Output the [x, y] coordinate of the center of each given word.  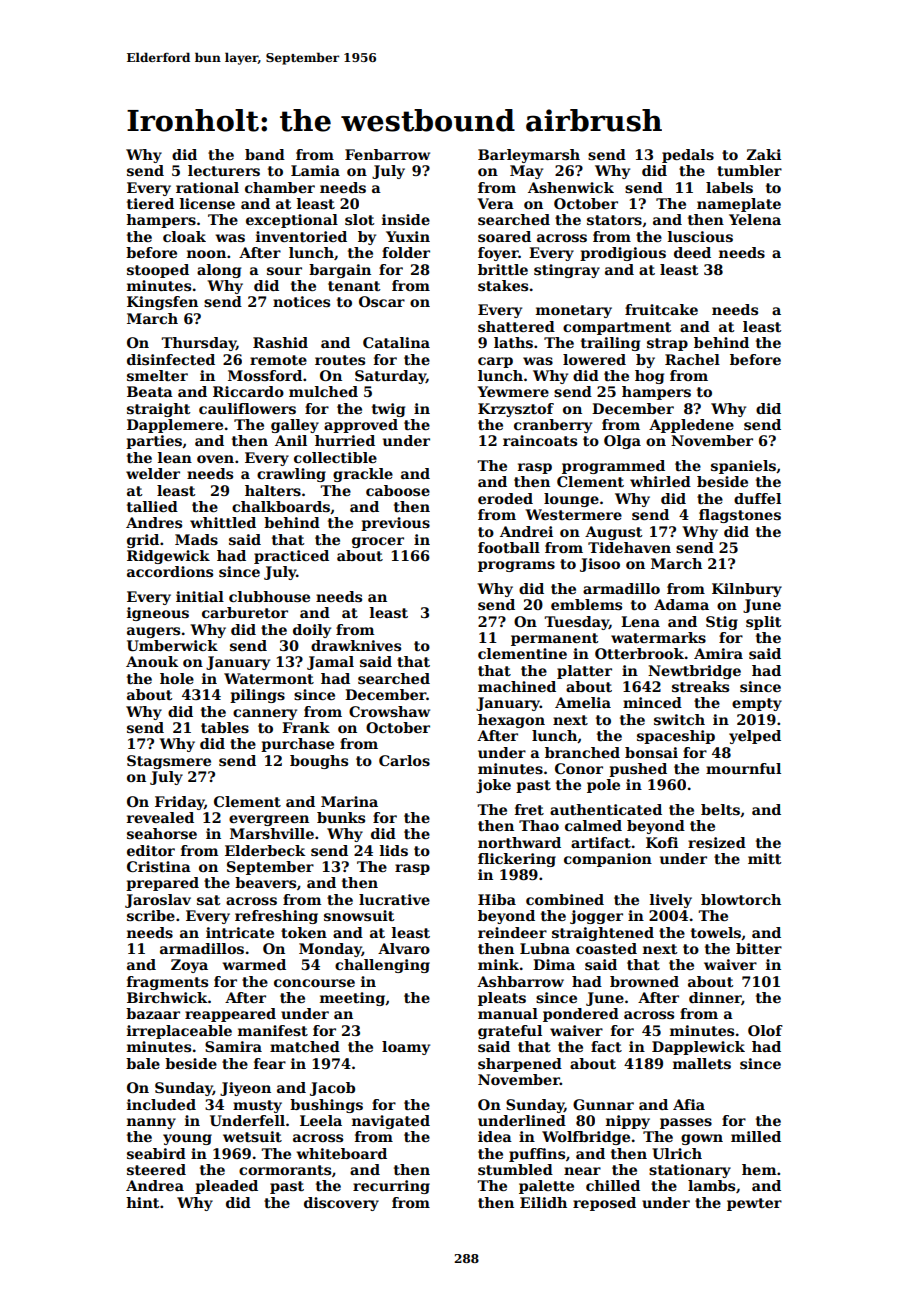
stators [614, 220]
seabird [156, 1153]
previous [395, 524]
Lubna [545, 948]
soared [504, 236]
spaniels [743, 467]
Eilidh [543, 1202]
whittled [223, 522]
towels [716, 932]
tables [225, 727]
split [763, 623]
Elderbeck [265, 850]
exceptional [292, 221]
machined [517, 686]
